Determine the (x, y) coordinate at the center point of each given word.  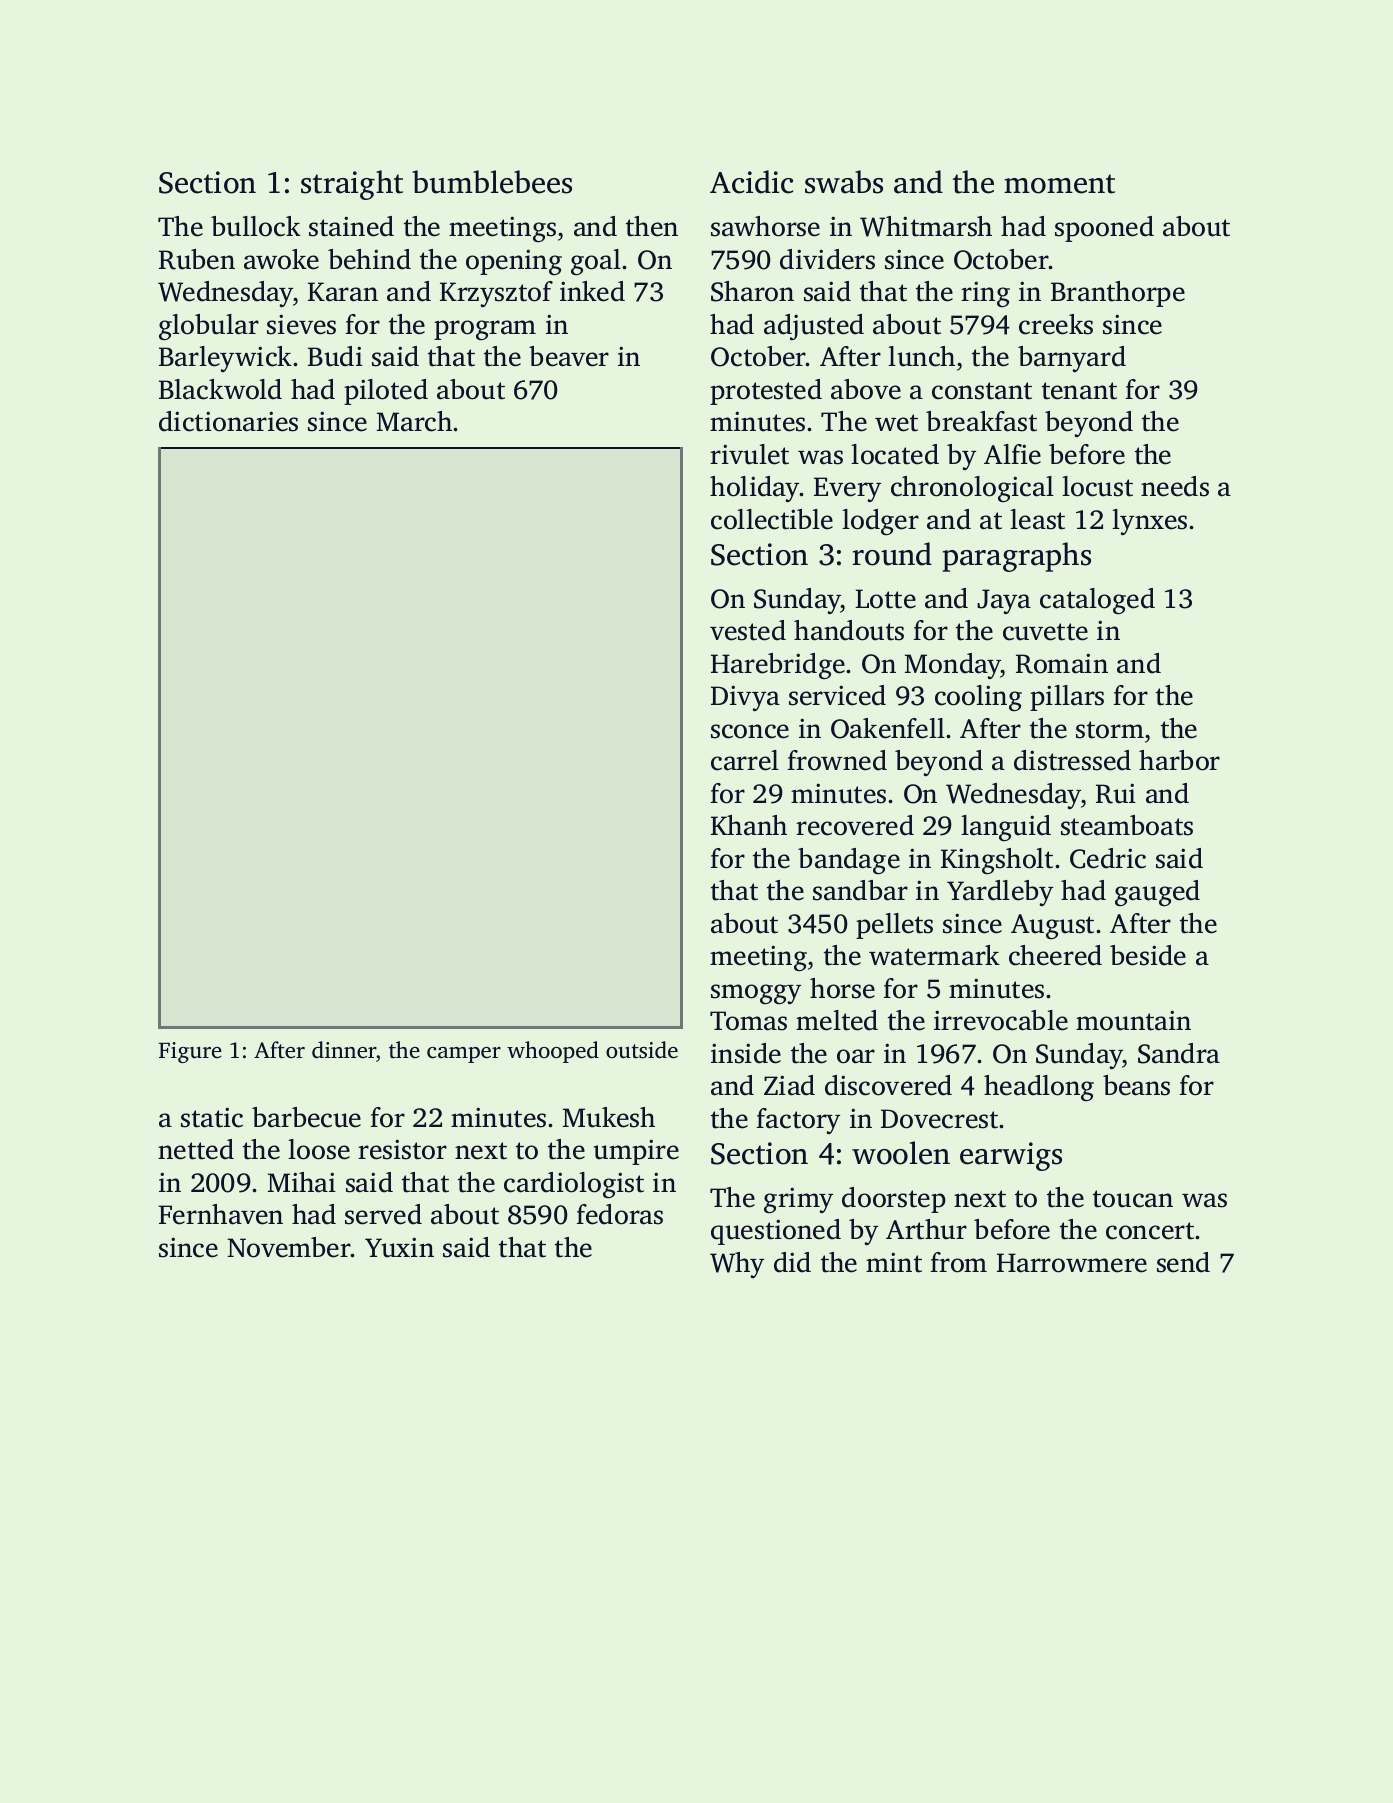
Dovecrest (939, 1119)
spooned (1104, 229)
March (415, 421)
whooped (553, 1052)
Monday (953, 666)
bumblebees (492, 182)
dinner (344, 1050)
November (289, 1247)
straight (352, 185)
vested (748, 630)
